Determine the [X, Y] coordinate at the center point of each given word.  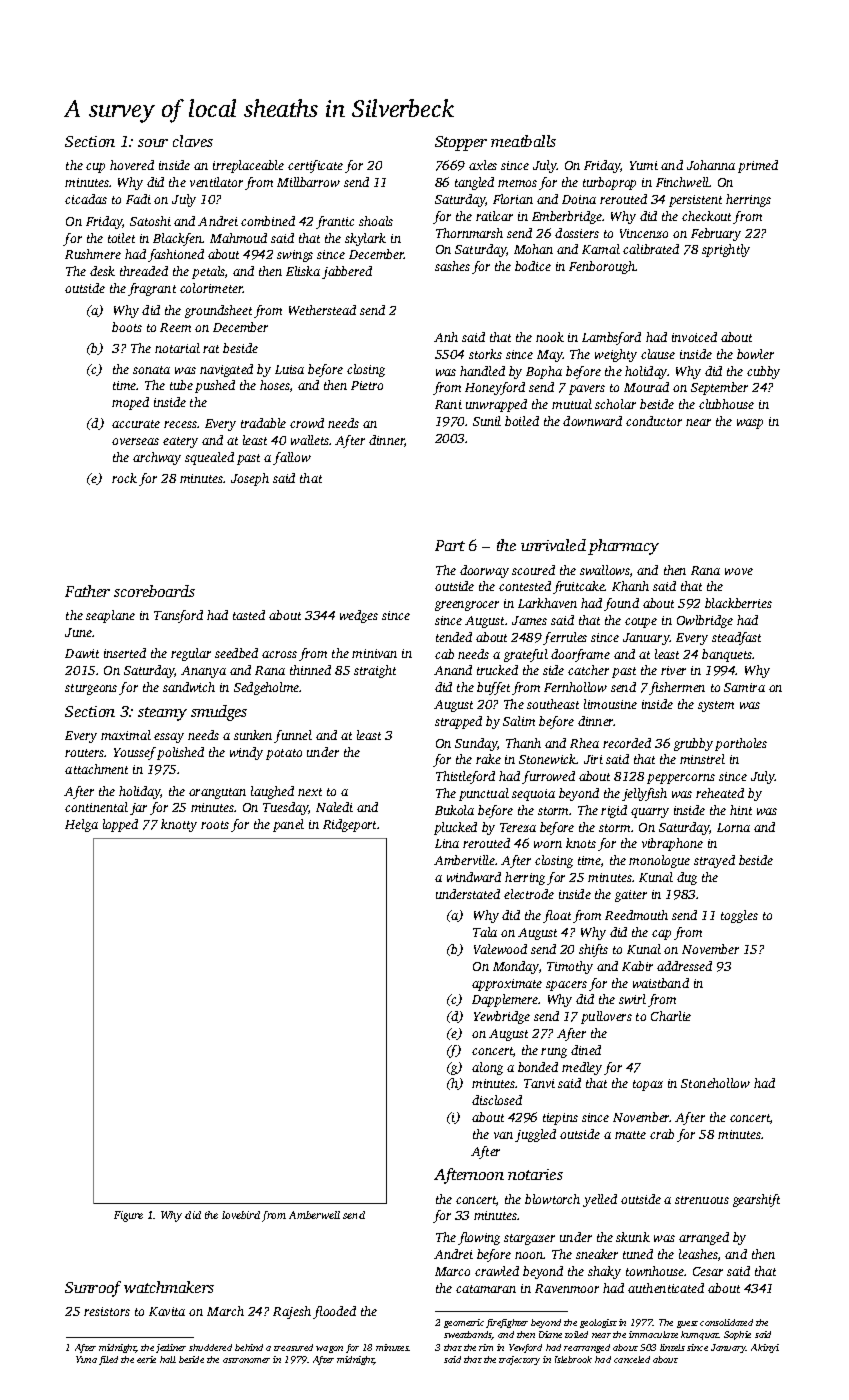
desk [102, 271]
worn [548, 844]
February [716, 234]
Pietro [367, 385]
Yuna [86, 1359]
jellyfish [644, 794]
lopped [120, 825]
